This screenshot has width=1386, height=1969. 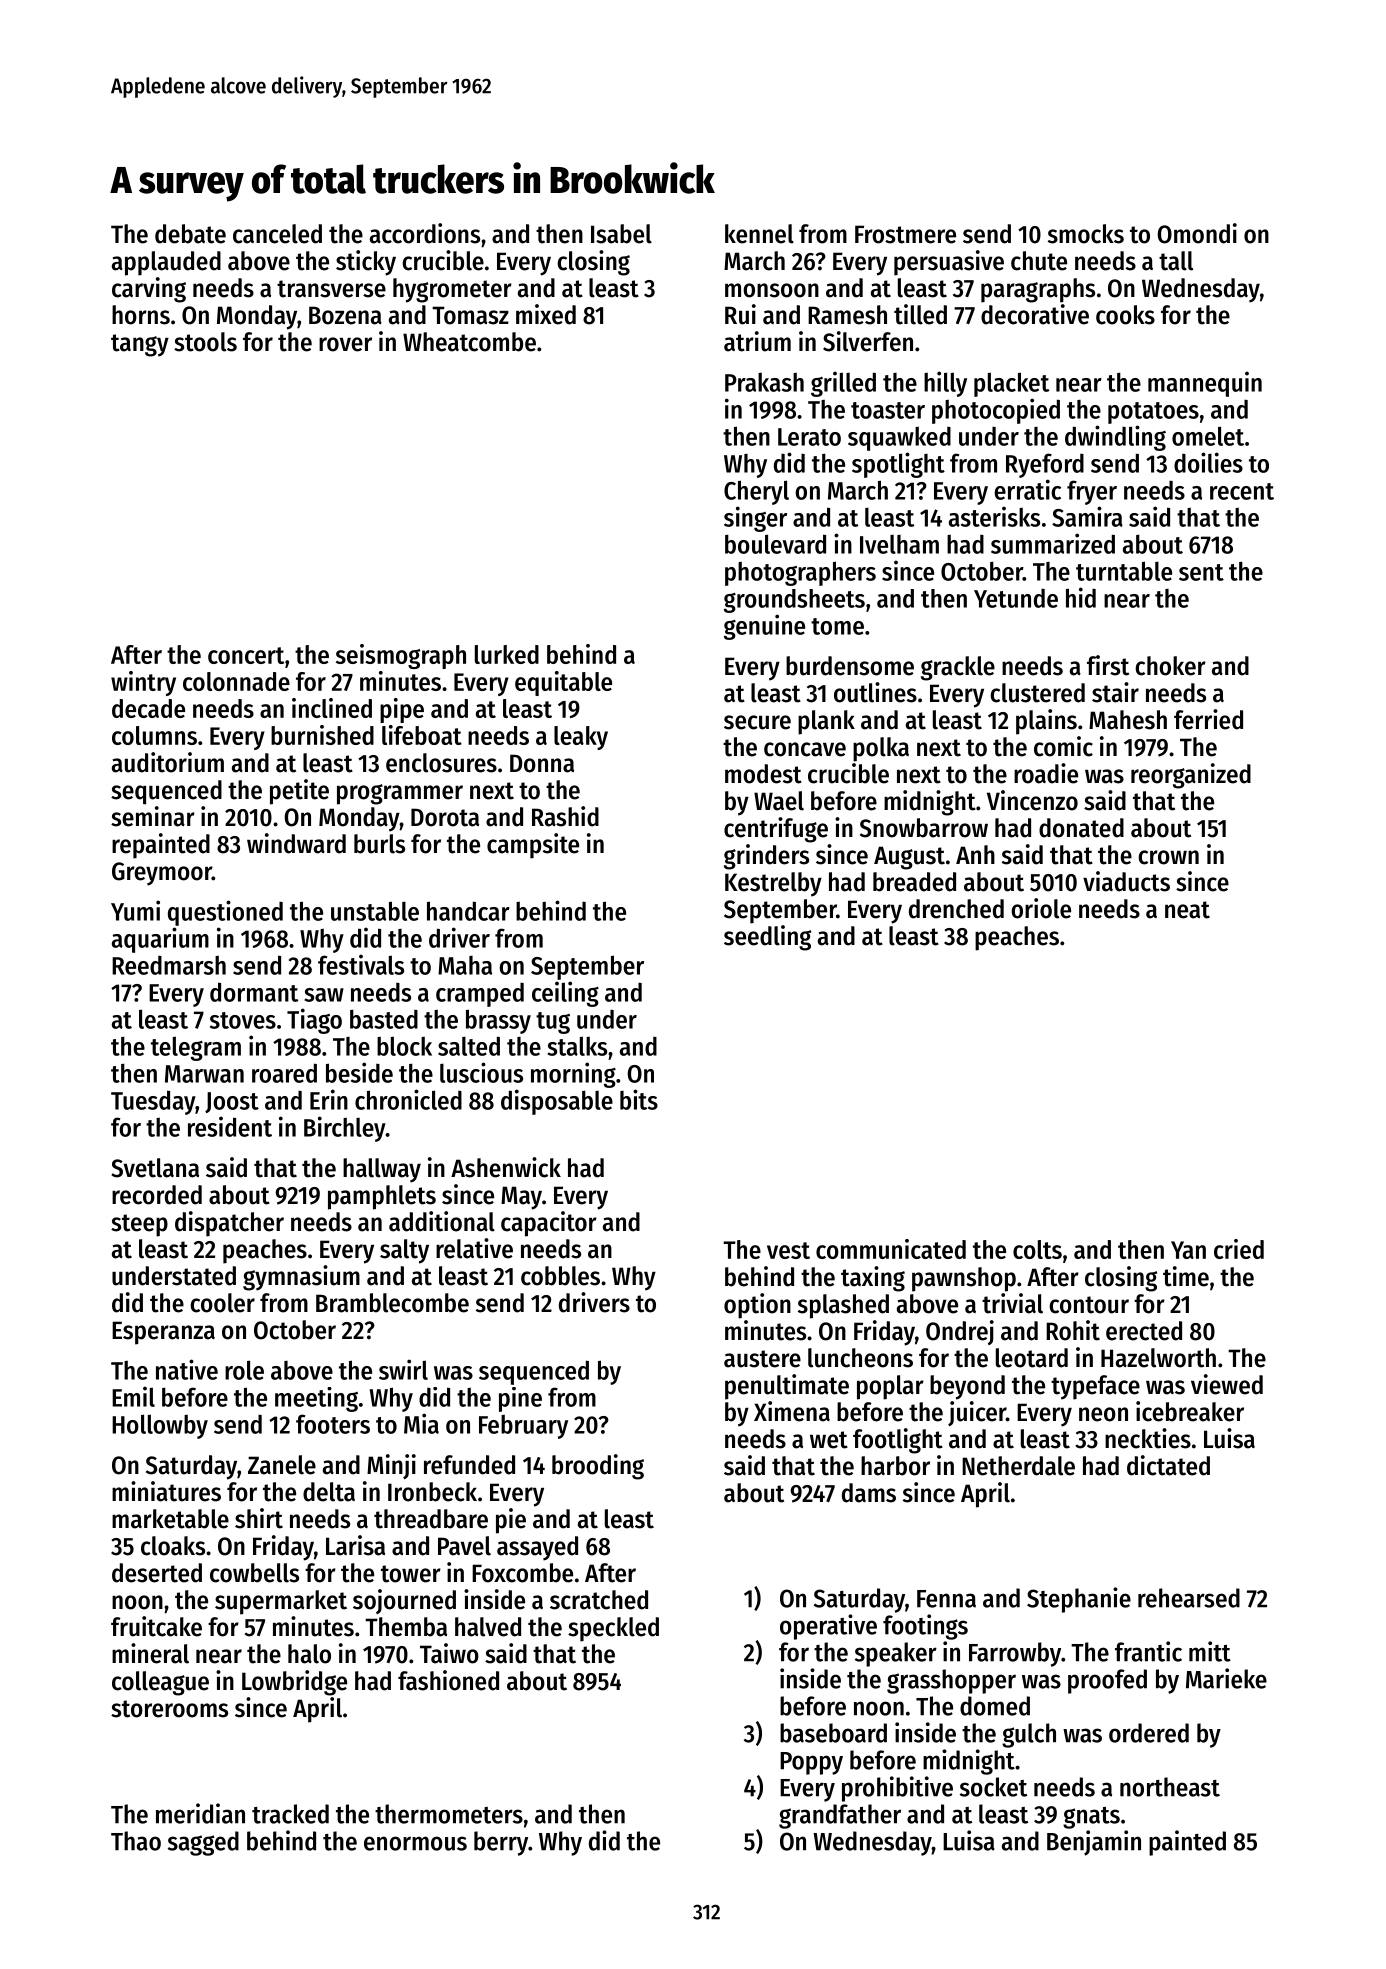 I want to click on debate, so click(x=190, y=234).
